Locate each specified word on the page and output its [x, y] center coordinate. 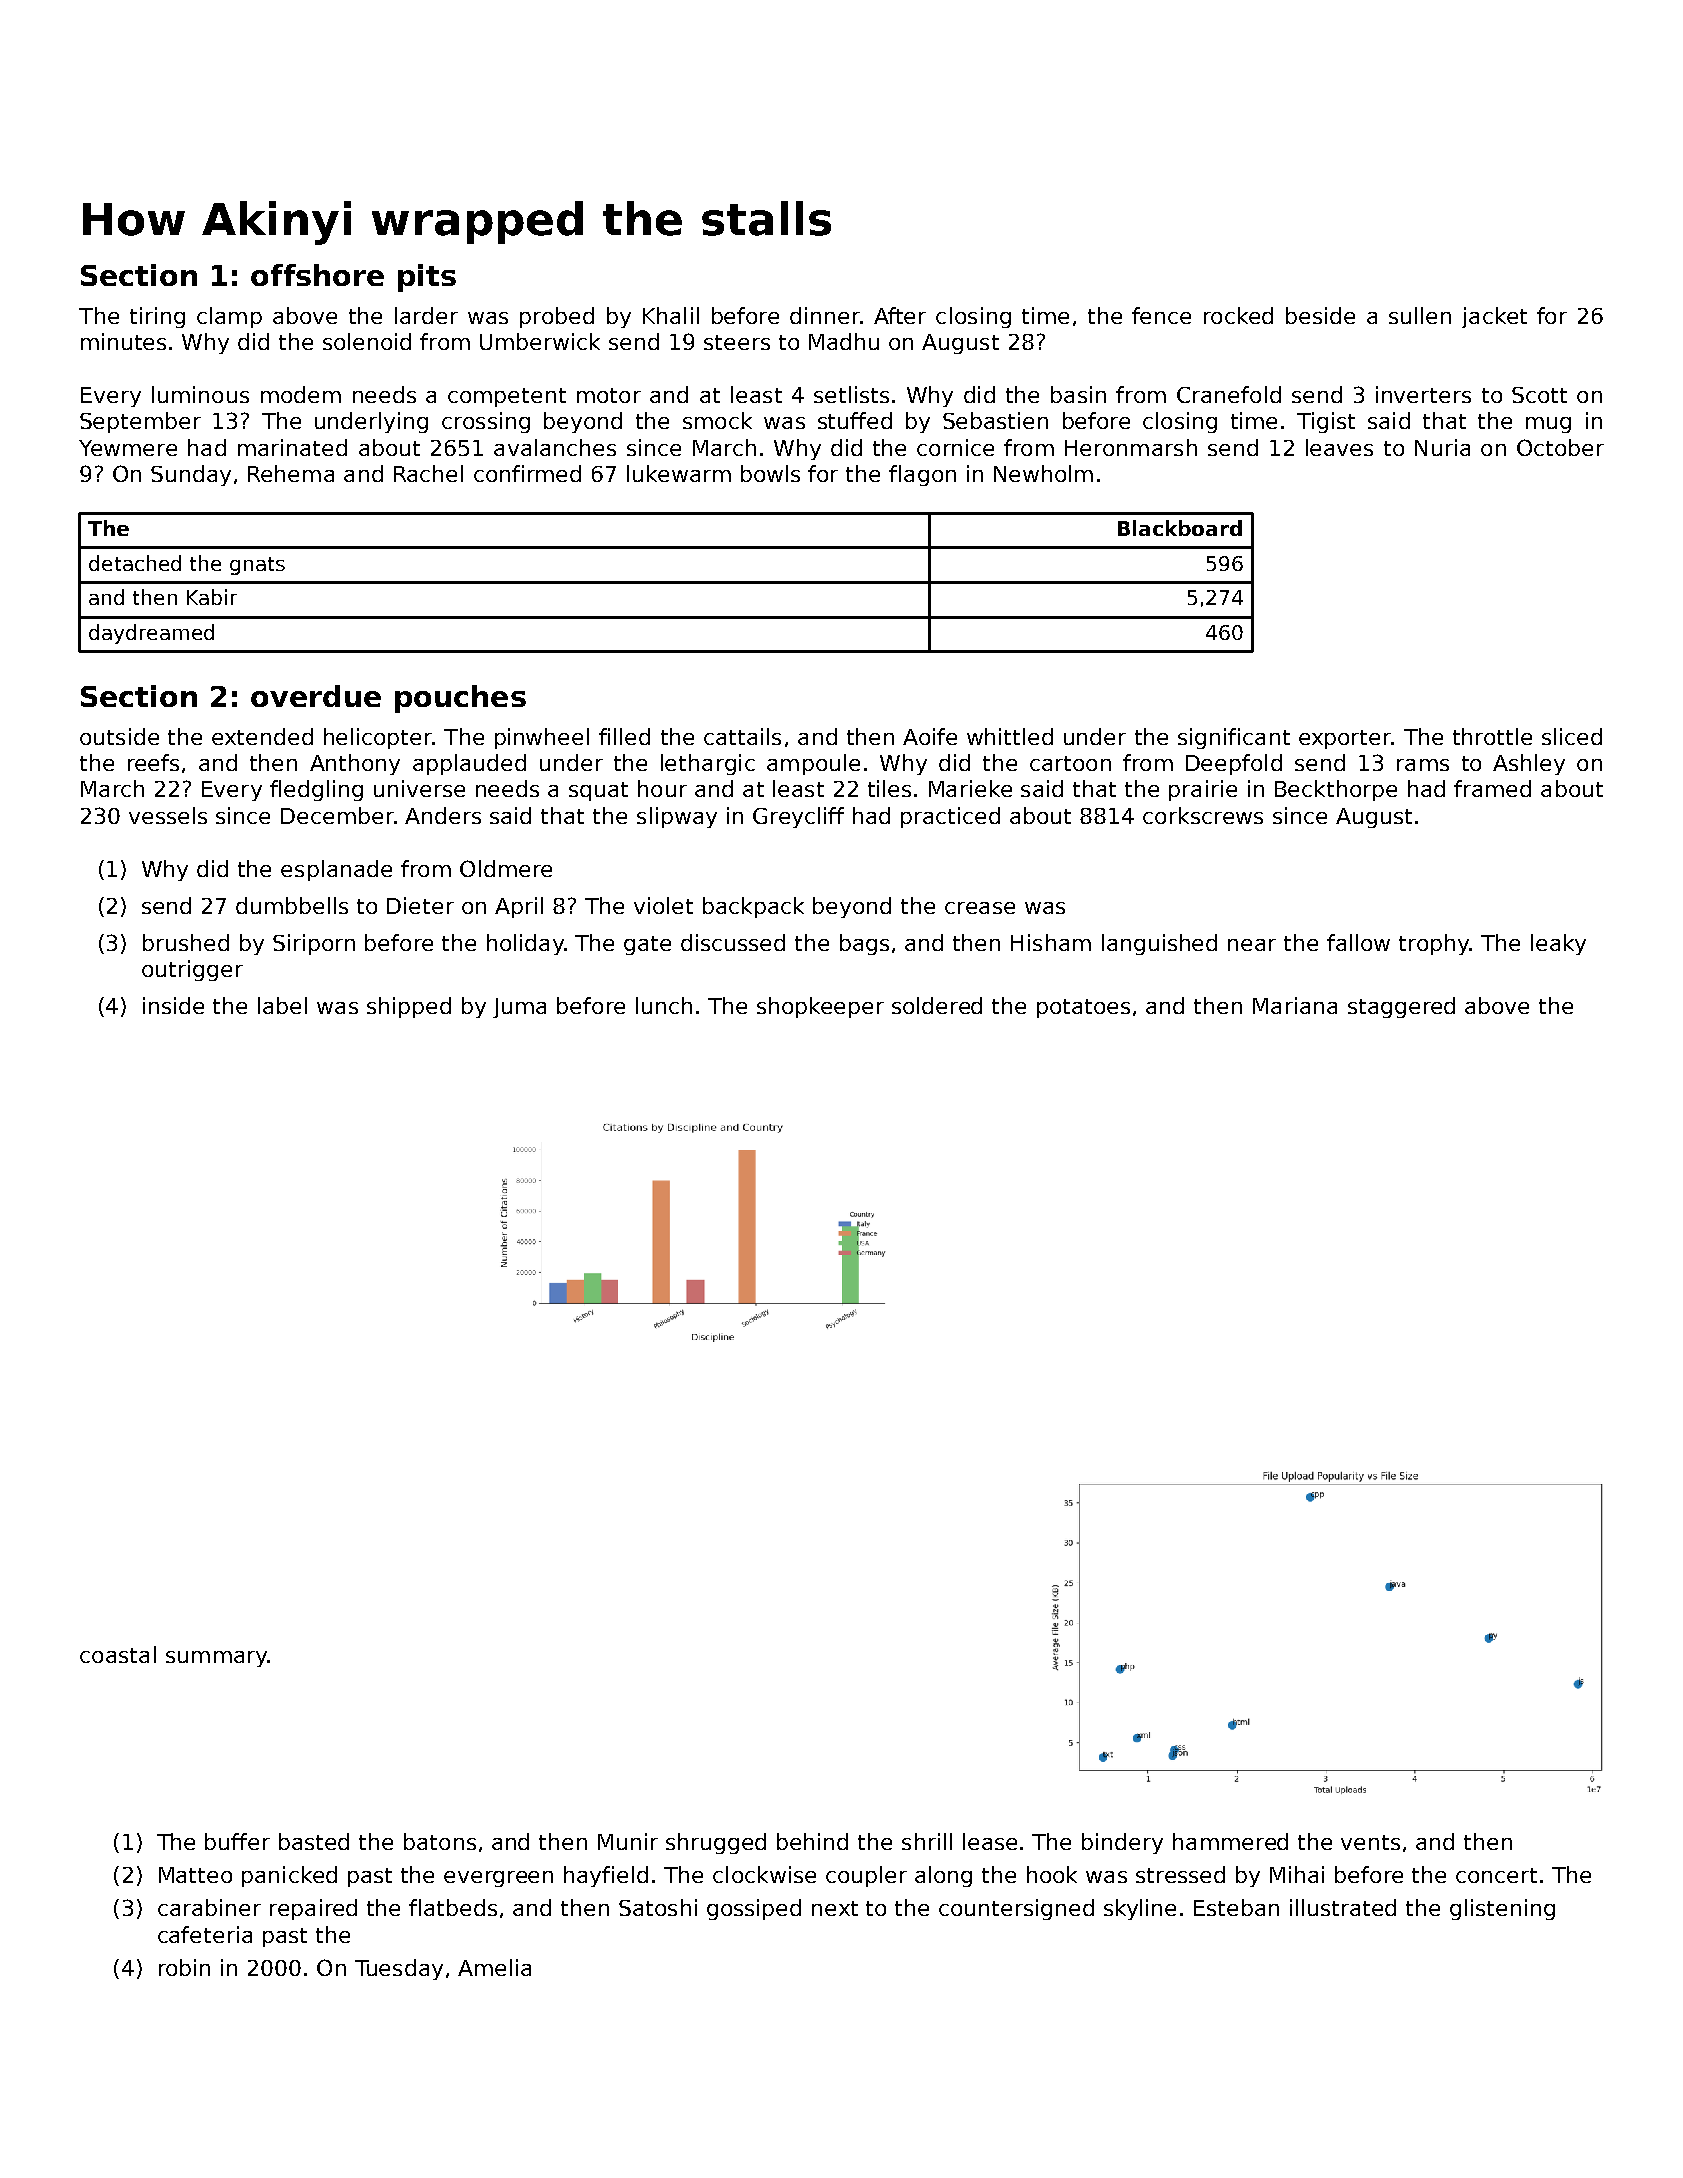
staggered [1401, 1007]
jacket [1494, 317]
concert [1496, 1875]
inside [173, 1005]
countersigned [1016, 1909]
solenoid [367, 341]
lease [990, 1841]
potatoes [1083, 1008]
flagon [922, 475]
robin [184, 1967]
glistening [1502, 1909]
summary [217, 1659]
